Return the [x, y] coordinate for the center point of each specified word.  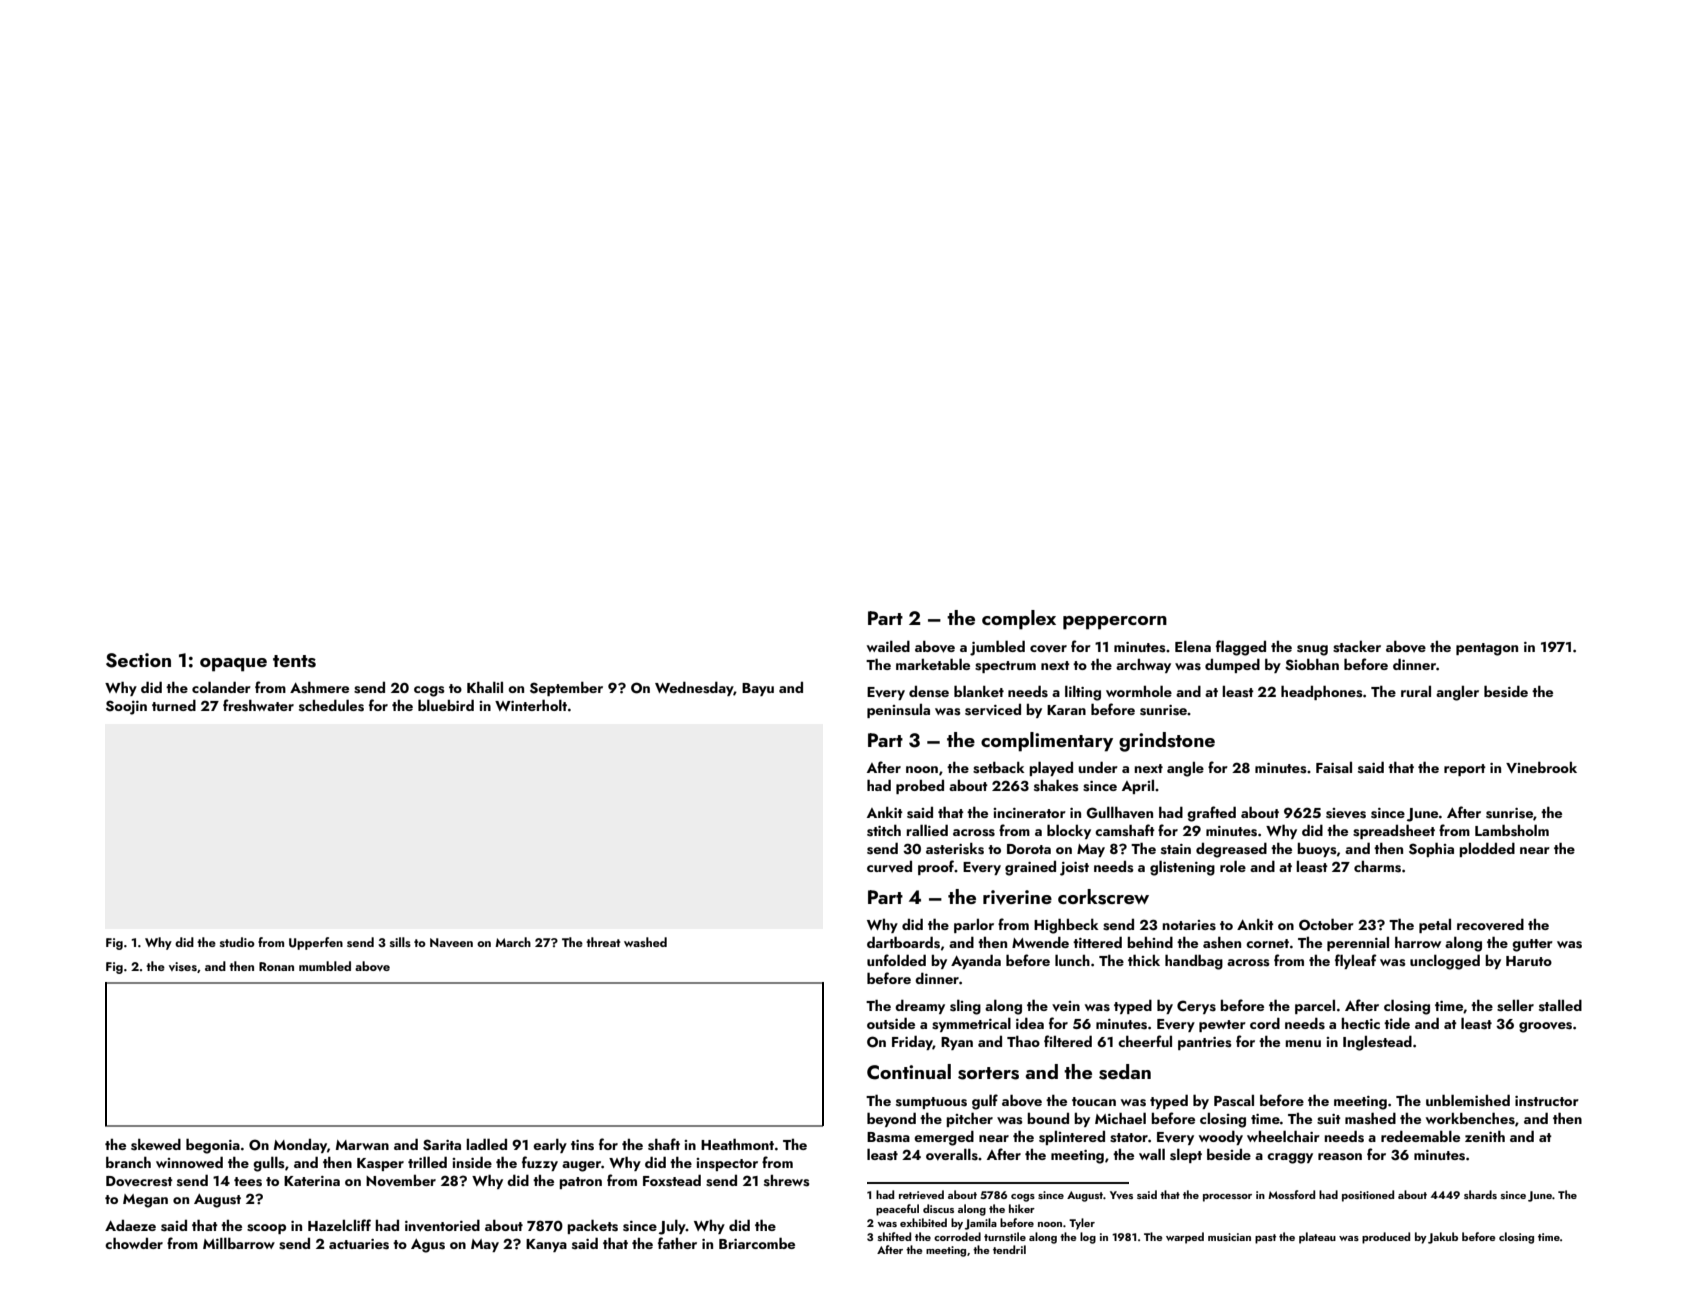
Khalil [485, 687]
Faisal [1334, 768]
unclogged [1445, 962]
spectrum [1005, 667]
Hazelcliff [339, 1225]
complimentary [1047, 742]
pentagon [1487, 649]
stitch [884, 830]
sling [965, 1007]
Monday [300, 1146]
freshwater [258, 705]
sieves [1346, 813]
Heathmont [737, 1144]
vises [183, 966]
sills [400, 942]
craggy [1290, 1158]
